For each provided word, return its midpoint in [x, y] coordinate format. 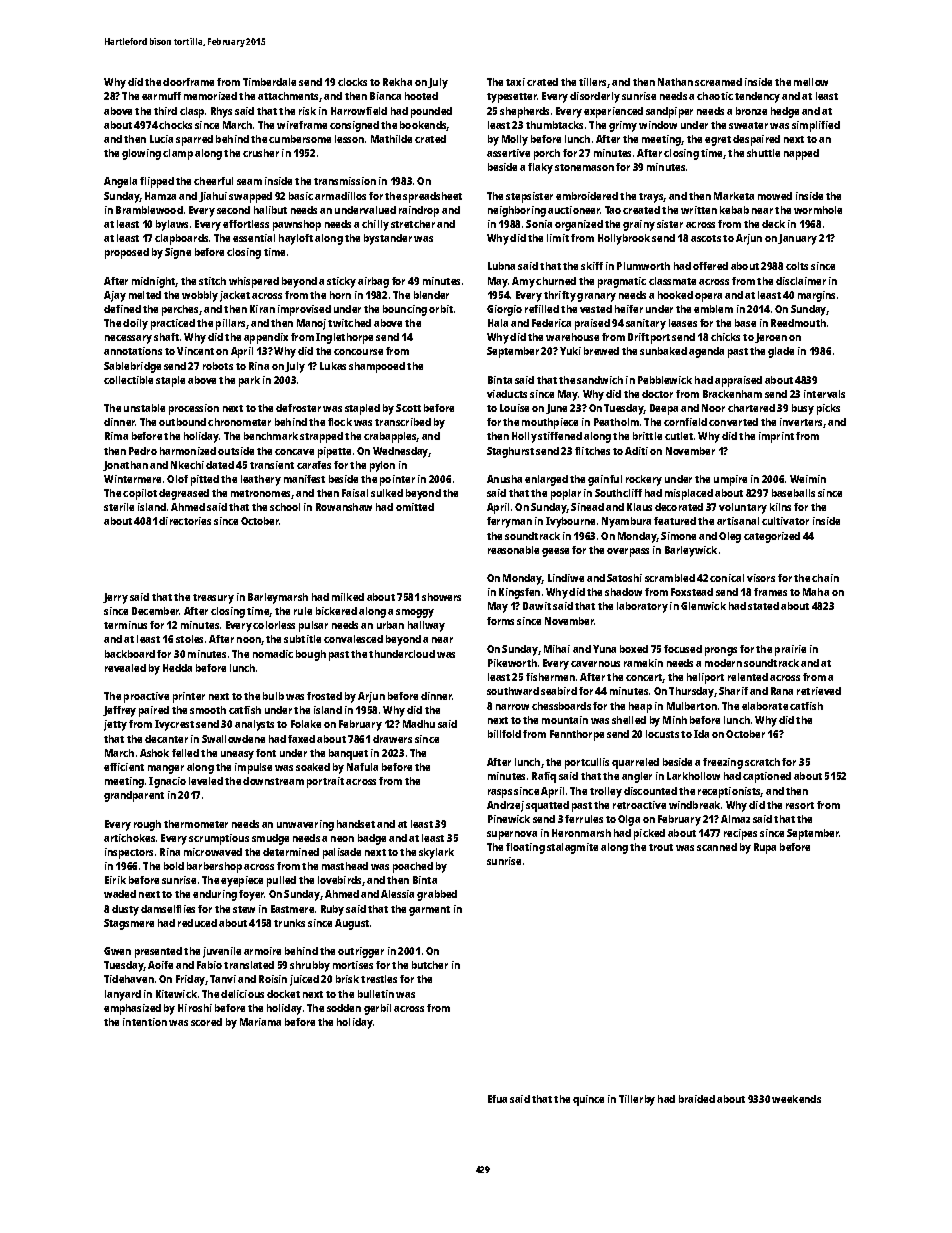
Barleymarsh [278, 598]
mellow [811, 82]
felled [185, 753]
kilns [780, 507]
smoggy [415, 613]
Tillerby [637, 1100]
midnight [154, 282]
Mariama [260, 1022]
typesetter [512, 98]
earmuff [161, 96]
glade [781, 352]
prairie [790, 650]
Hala [498, 323]
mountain [565, 720]
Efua [497, 1099]
